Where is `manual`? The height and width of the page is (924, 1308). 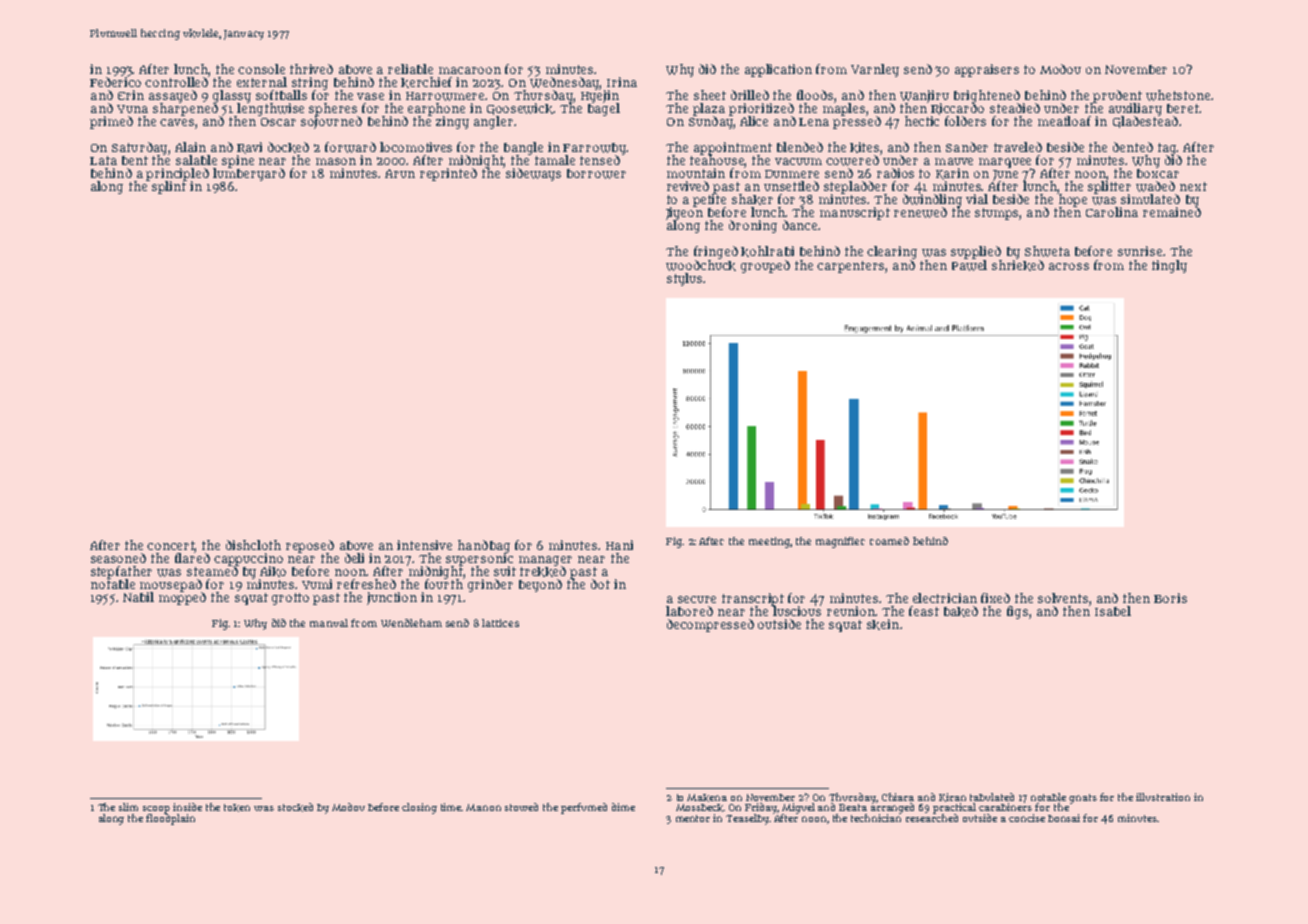
manual is located at coordinates (329, 623).
